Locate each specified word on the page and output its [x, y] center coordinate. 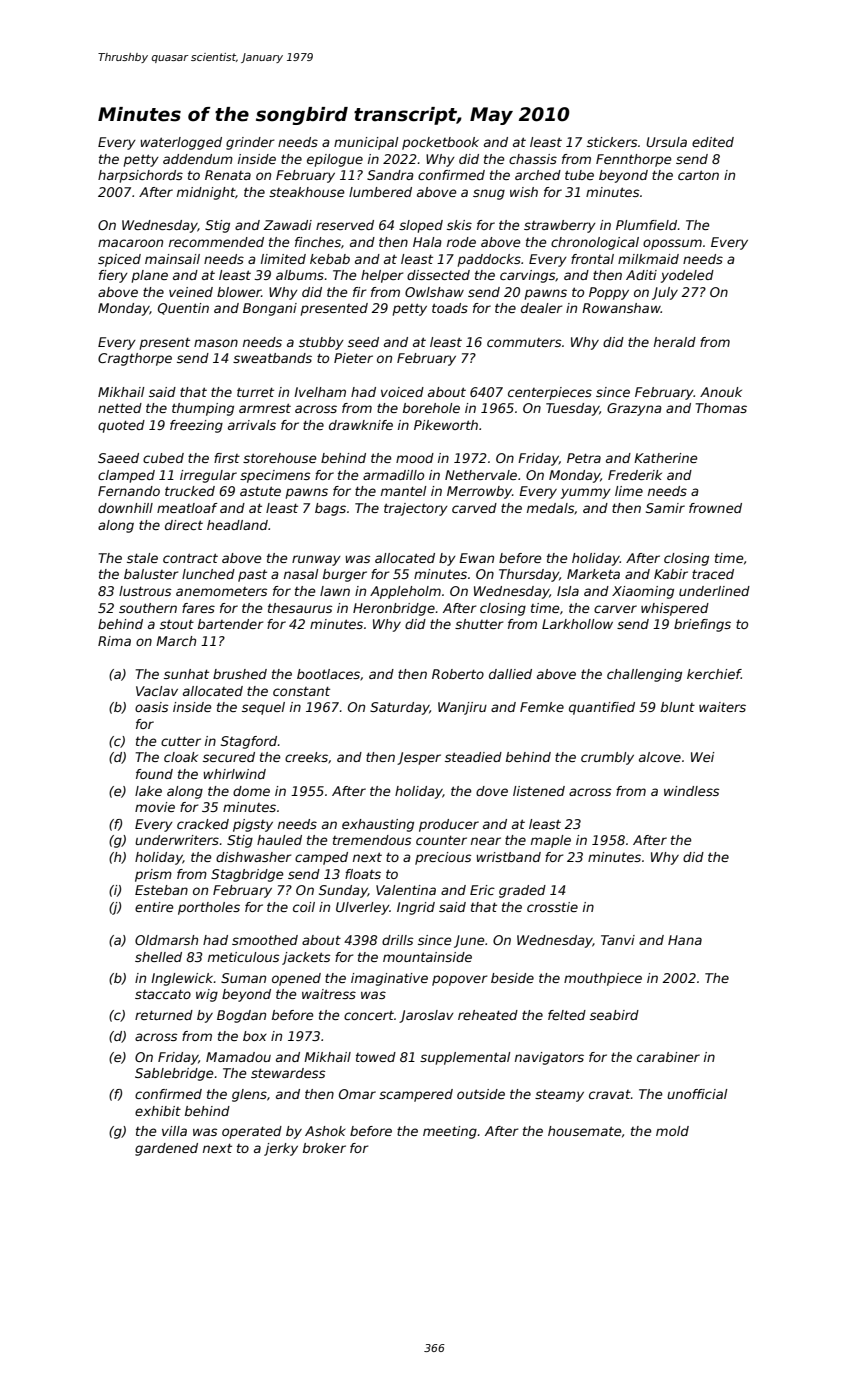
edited [713, 142]
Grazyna [634, 409]
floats [363, 874]
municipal [366, 143]
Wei [702, 757]
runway [316, 560]
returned [164, 1015]
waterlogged [181, 143]
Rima [114, 641]
